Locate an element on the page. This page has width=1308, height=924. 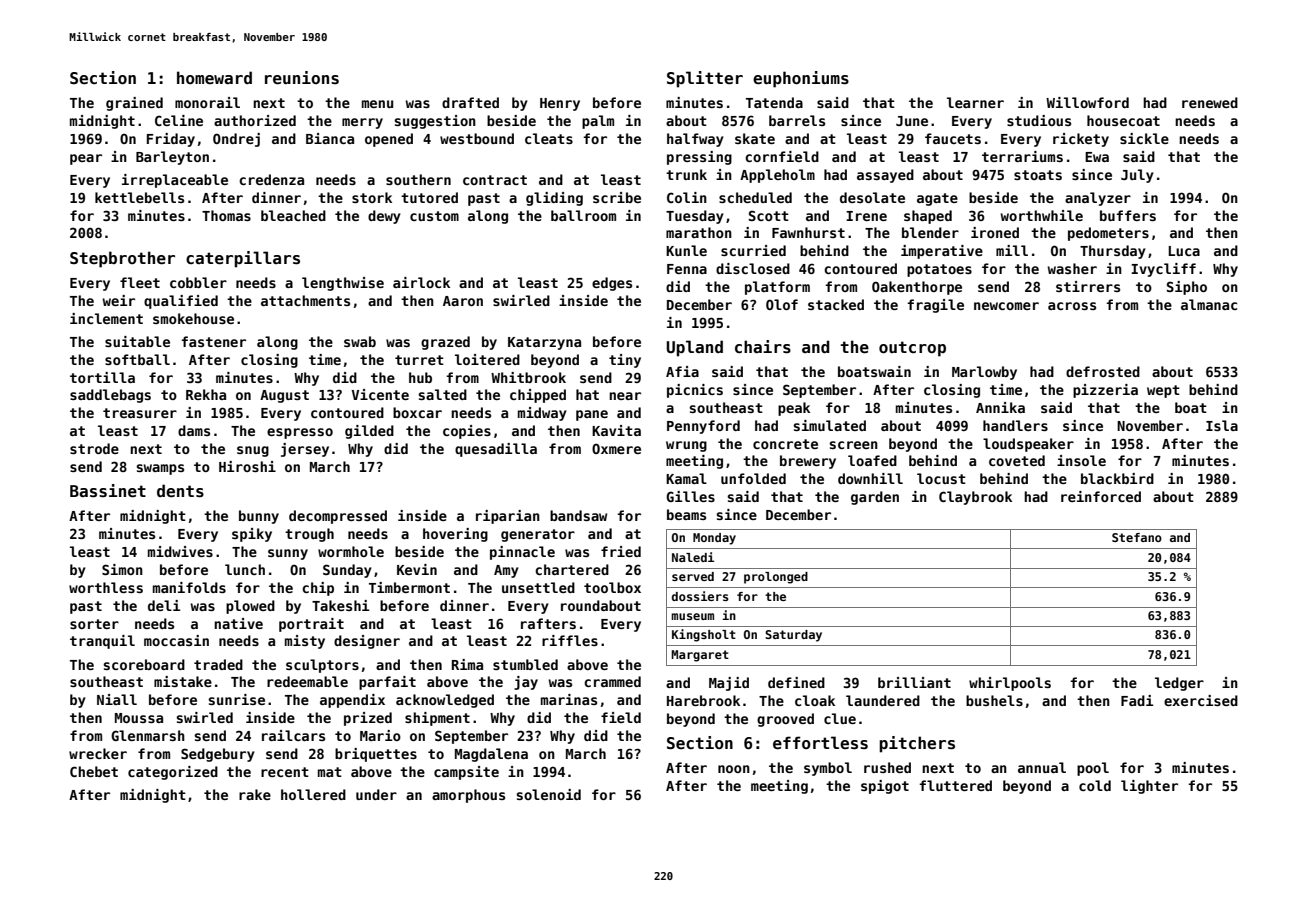
stoats is located at coordinates (1038, 175).
